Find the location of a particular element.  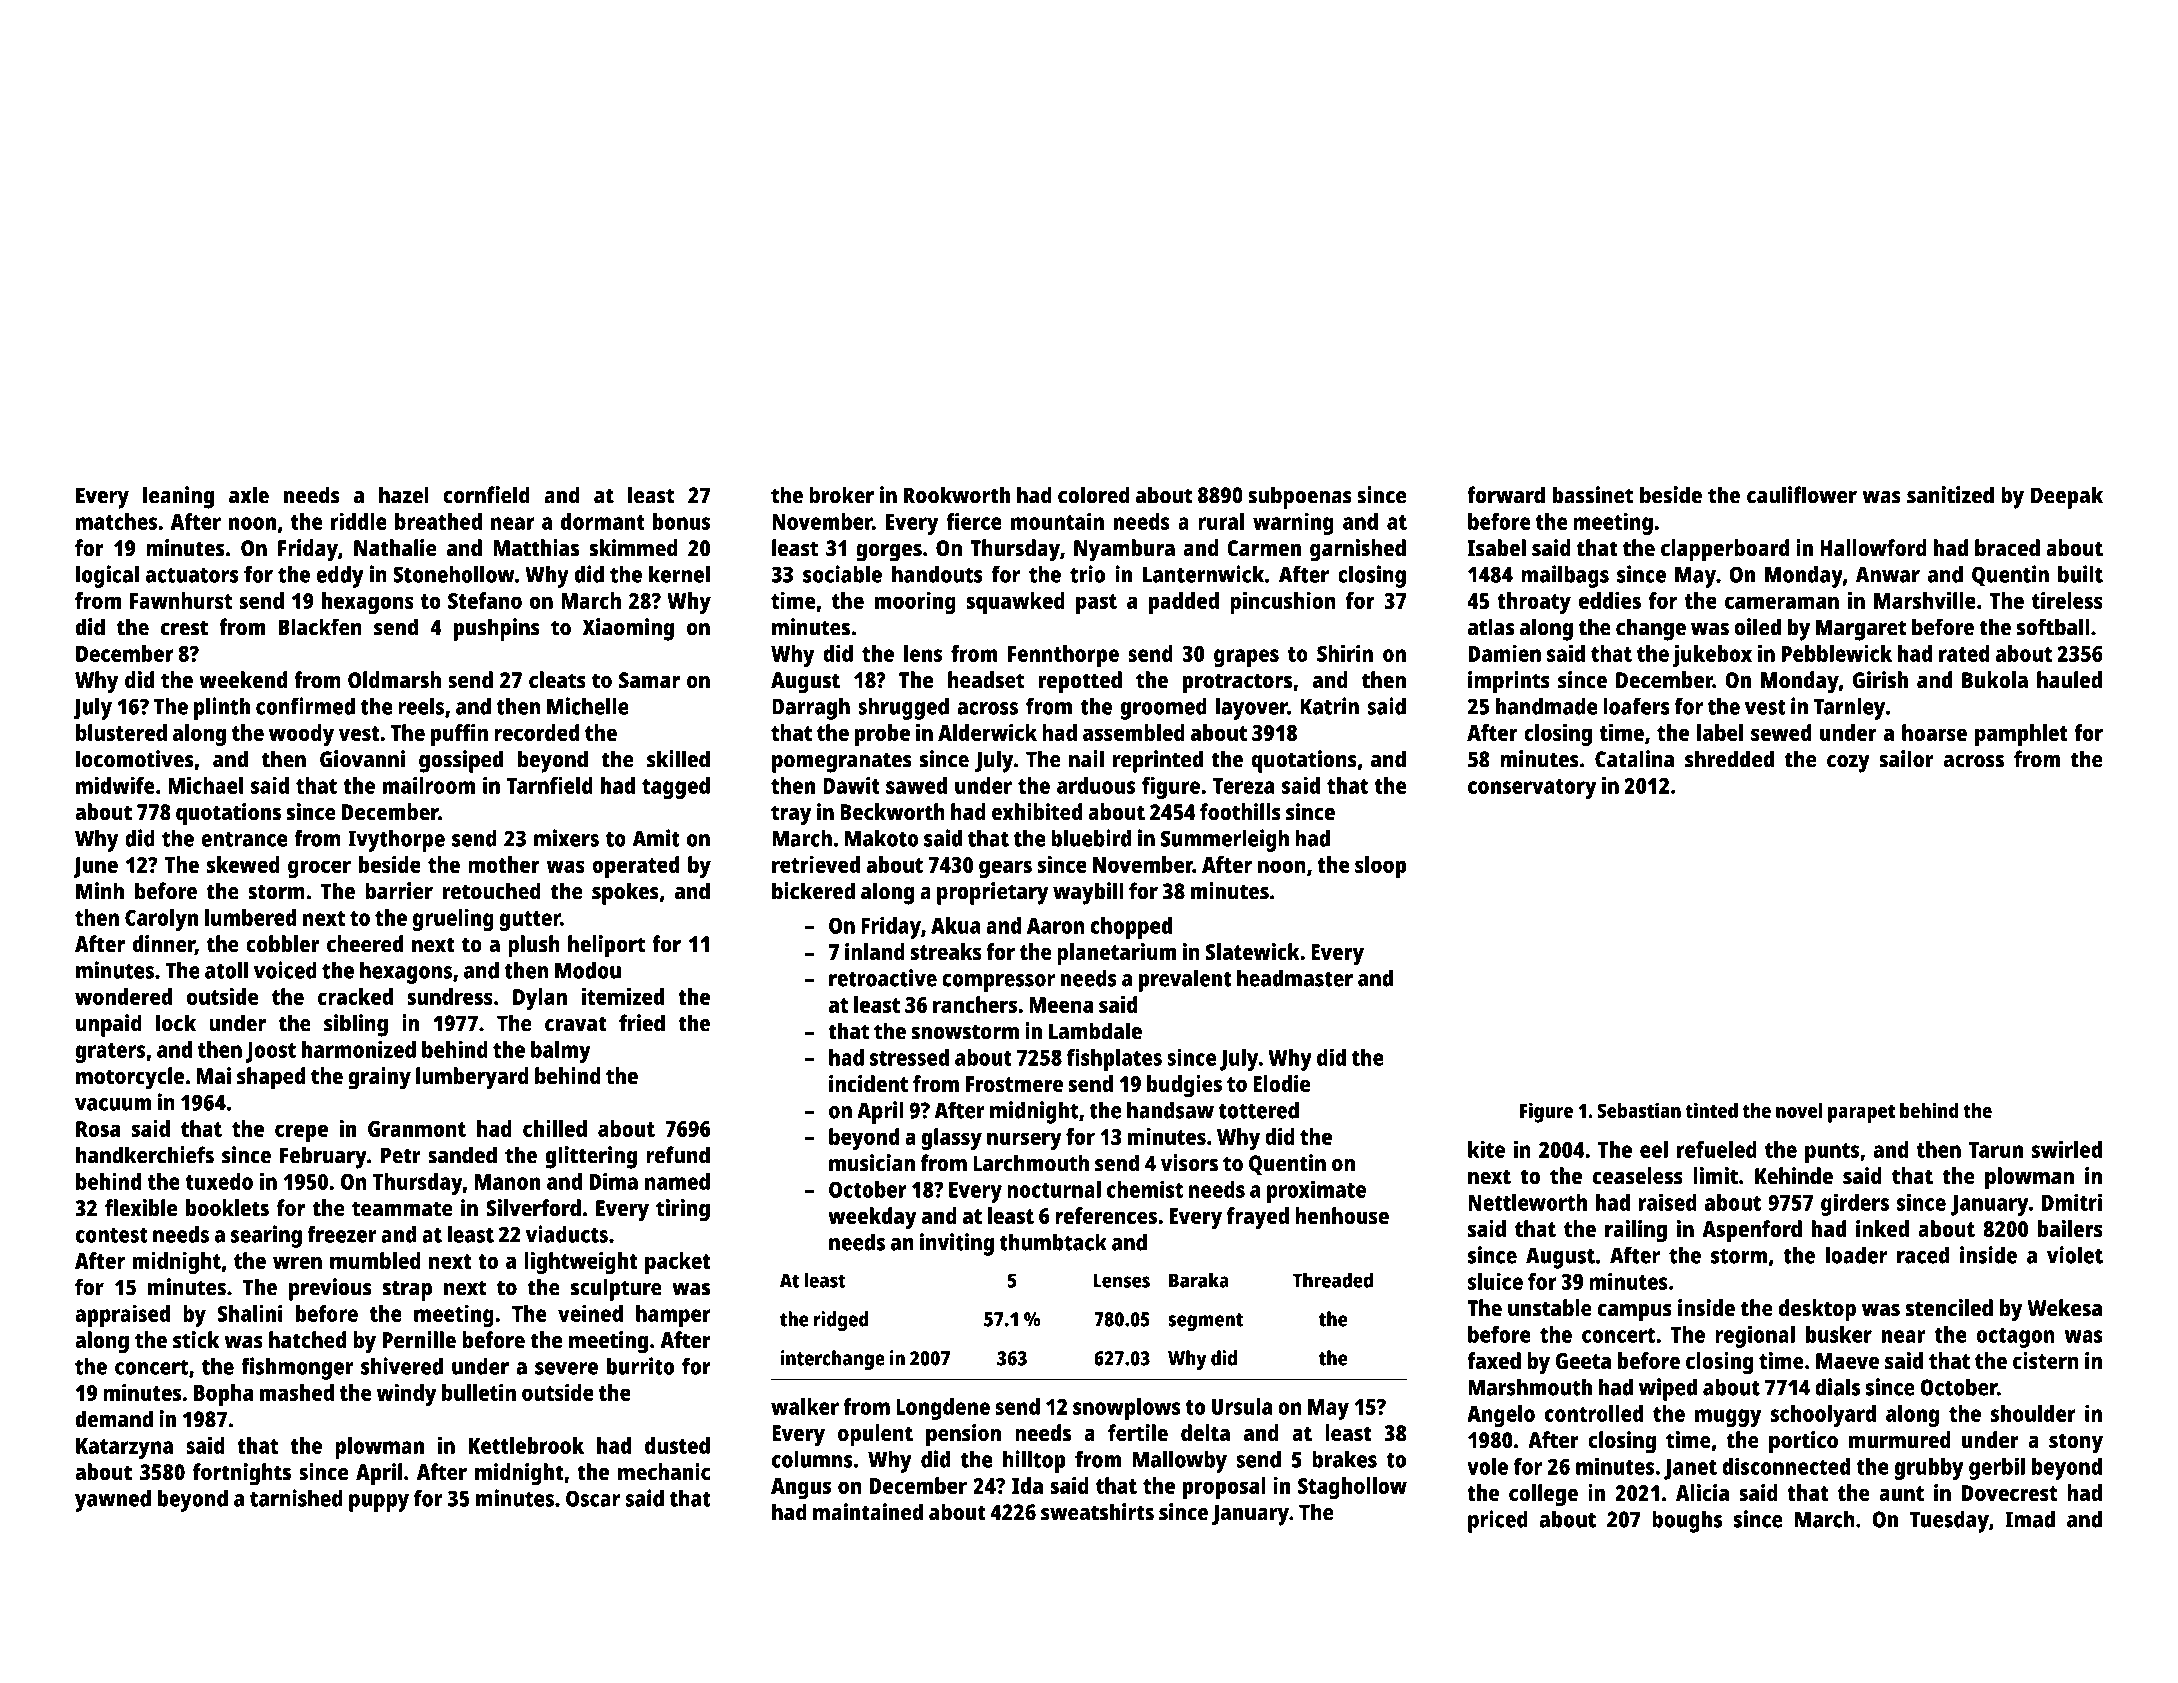

Tarnfield is located at coordinates (550, 785).
